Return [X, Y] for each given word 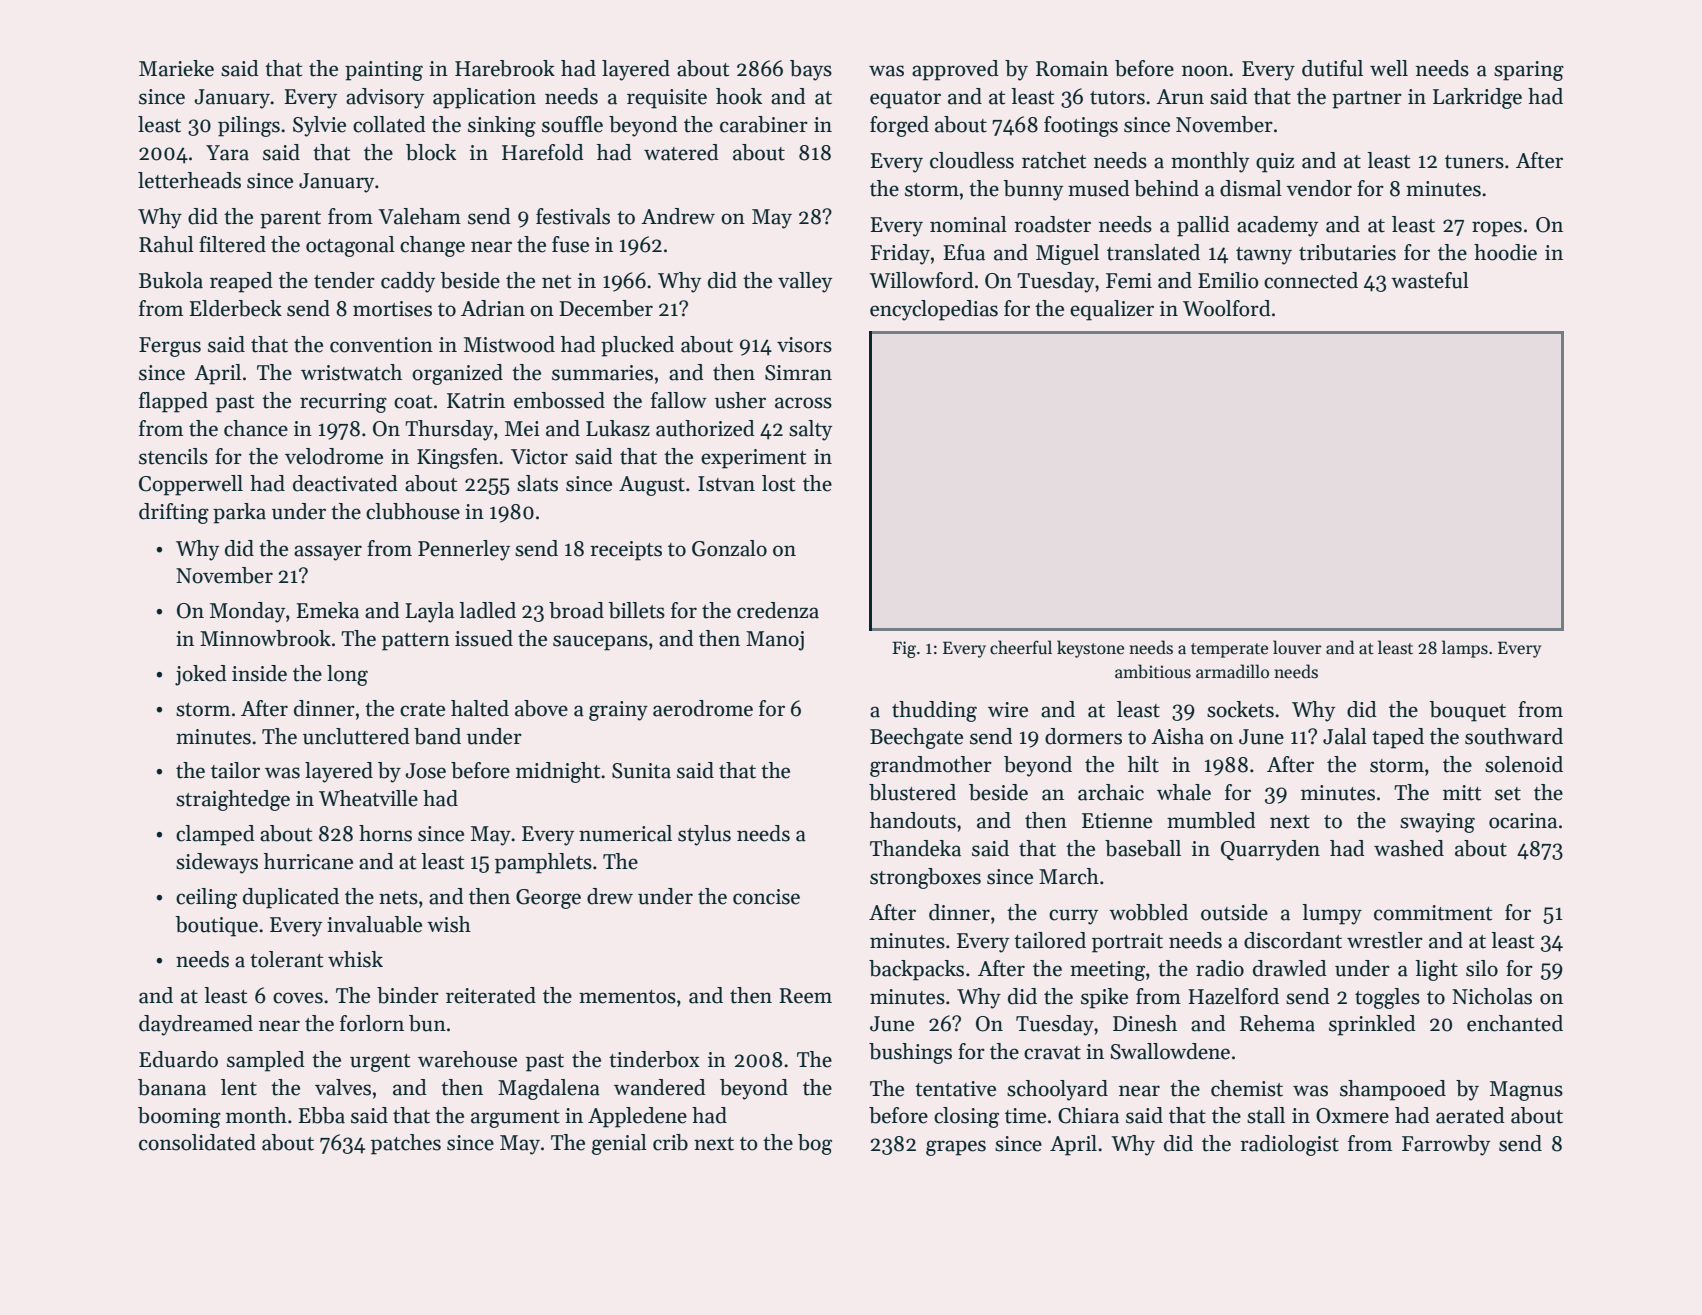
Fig [904, 649]
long [347, 675]
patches [406, 1144]
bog [815, 1144]
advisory [385, 98]
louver [1297, 647]
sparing [1529, 71]
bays [811, 70]
